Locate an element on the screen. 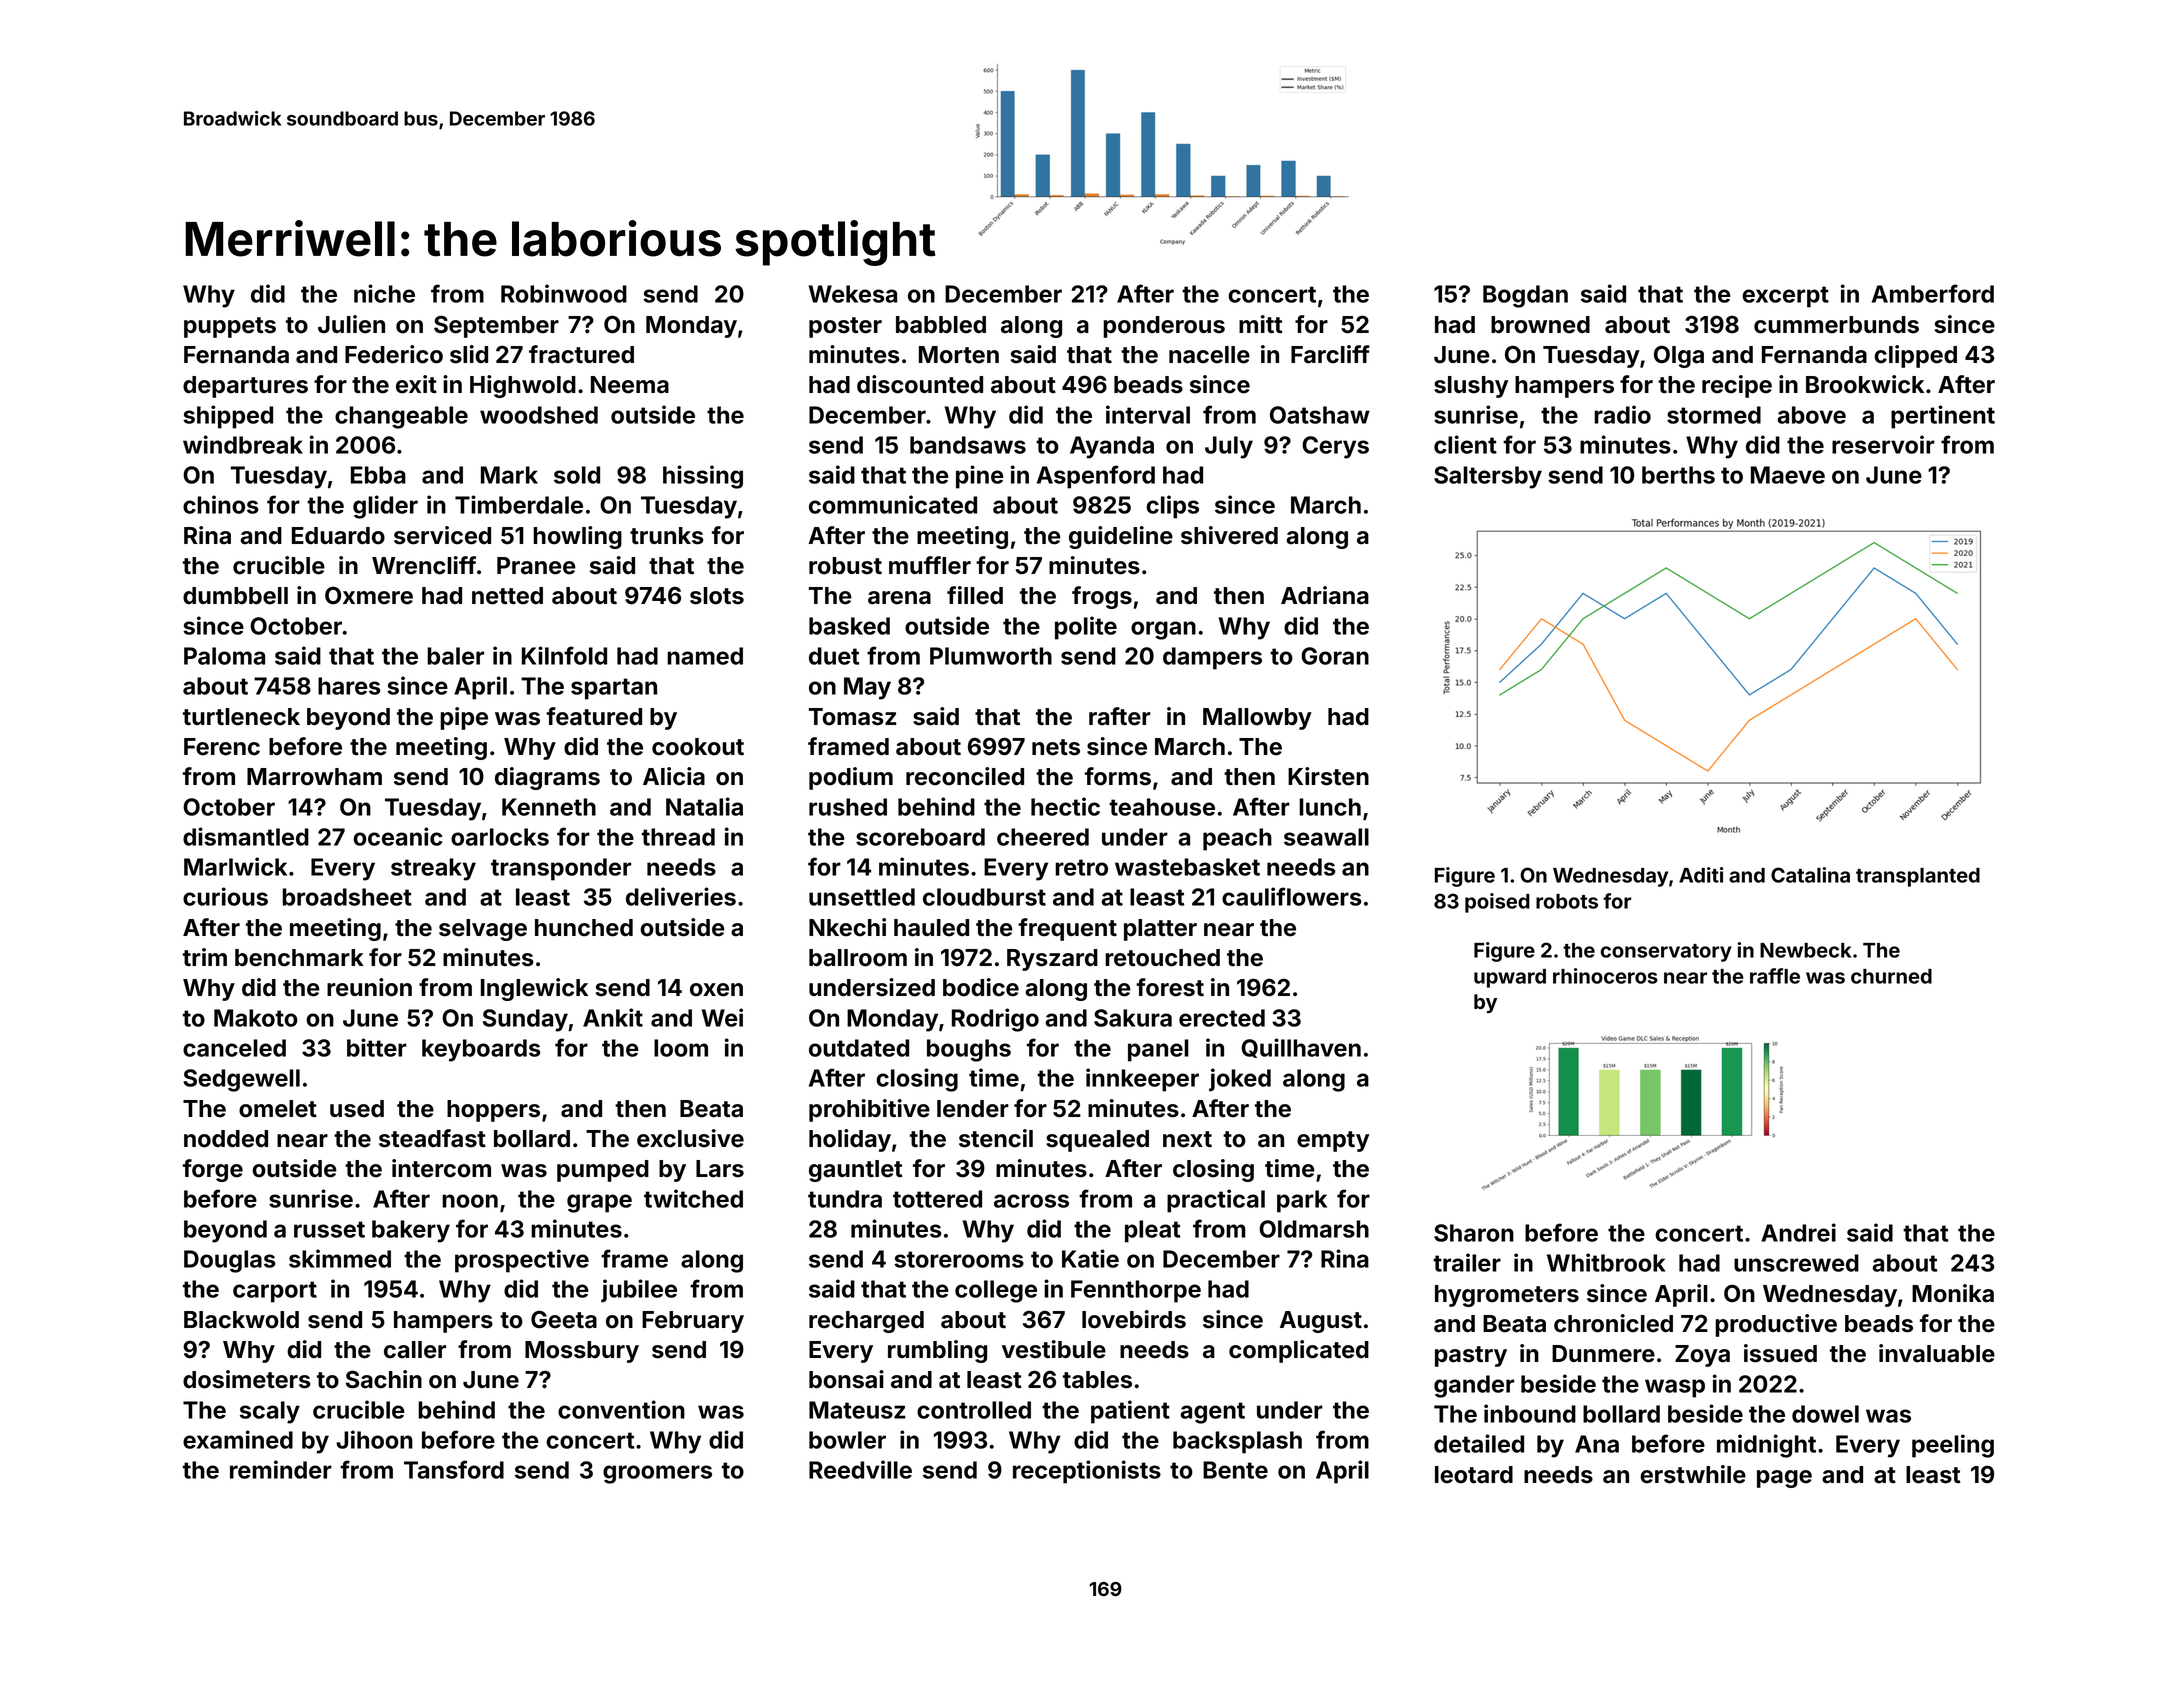 Image resolution: width=2178 pixels, height=1683 pixels. cheered is located at coordinates (1043, 837).
